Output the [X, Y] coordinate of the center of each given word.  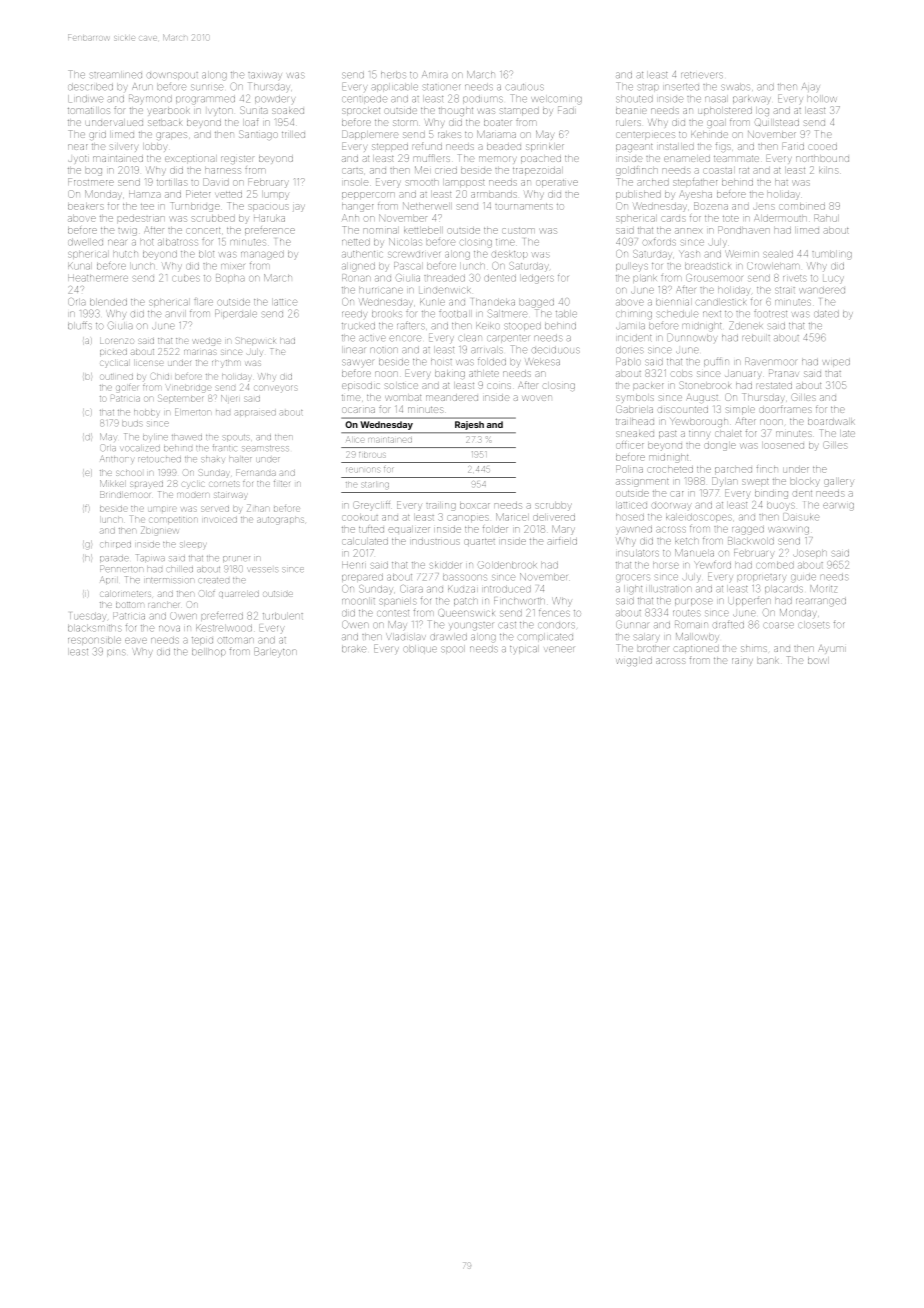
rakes [449, 135]
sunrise [207, 87]
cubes [187, 278]
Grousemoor [714, 278]
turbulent [283, 616]
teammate [736, 159]
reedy [354, 314]
